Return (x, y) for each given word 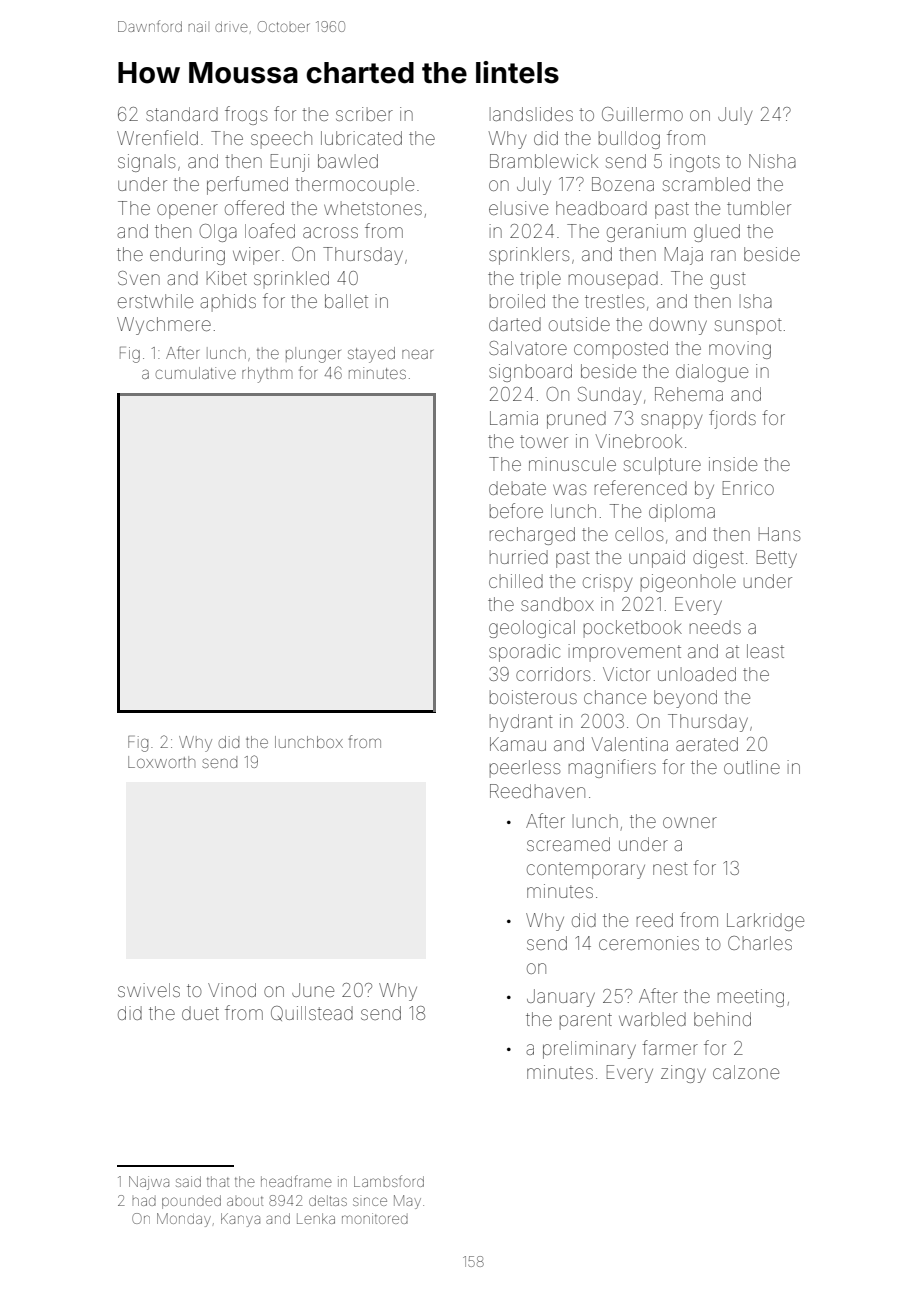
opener (187, 211)
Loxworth (161, 762)
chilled (516, 581)
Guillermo (642, 114)
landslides (531, 114)
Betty (777, 559)
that (218, 1181)
